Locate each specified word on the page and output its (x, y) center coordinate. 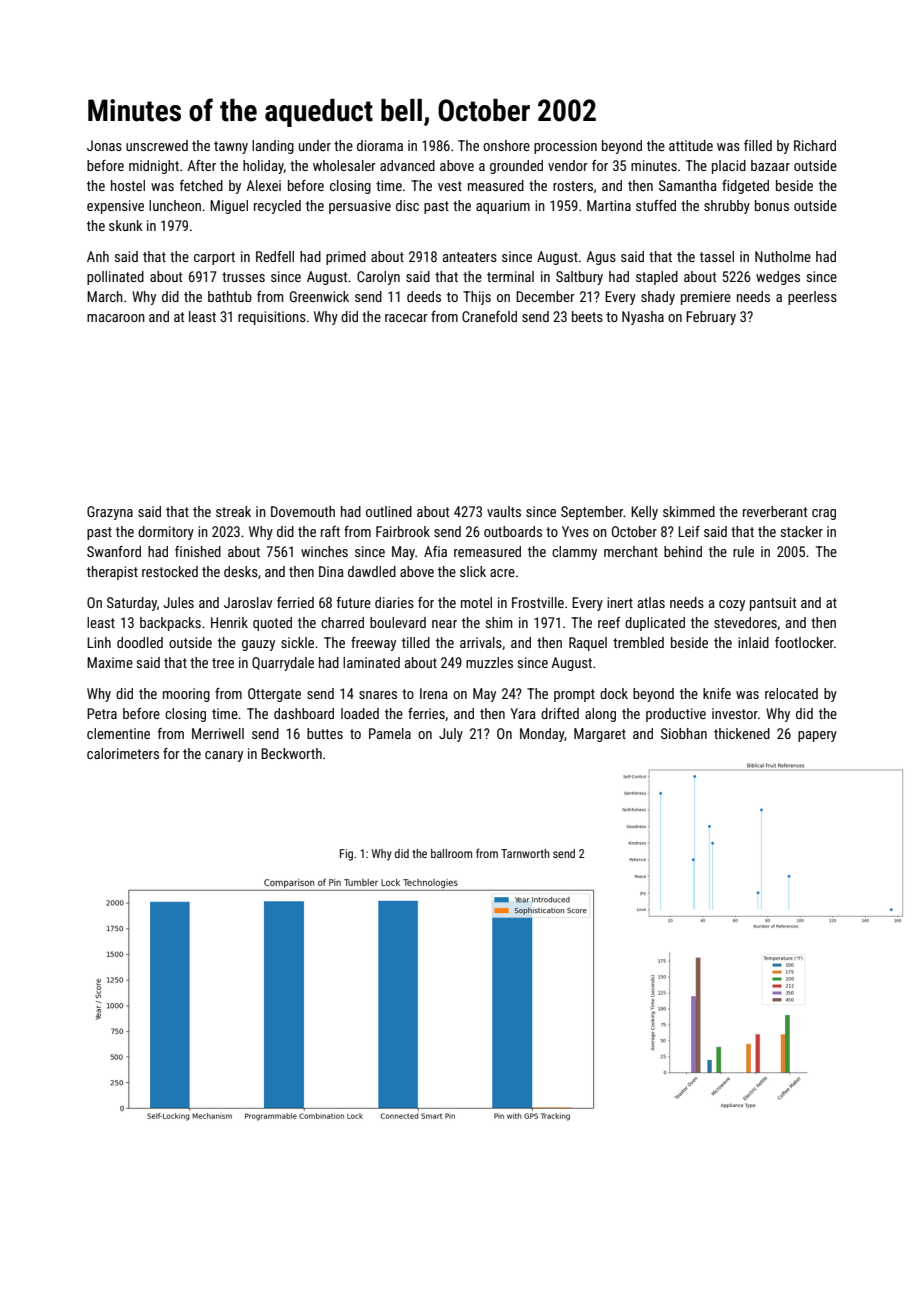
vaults (504, 511)
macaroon (116, 318)
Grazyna (110, 513)
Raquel (588, 644)
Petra (102, 713)
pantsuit (773, 604)
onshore (506, 145)
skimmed (689, 511)
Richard (815, 145)
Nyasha (643, 318)
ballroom (451, 853)
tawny (231, 147)
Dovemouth (303, 511)
